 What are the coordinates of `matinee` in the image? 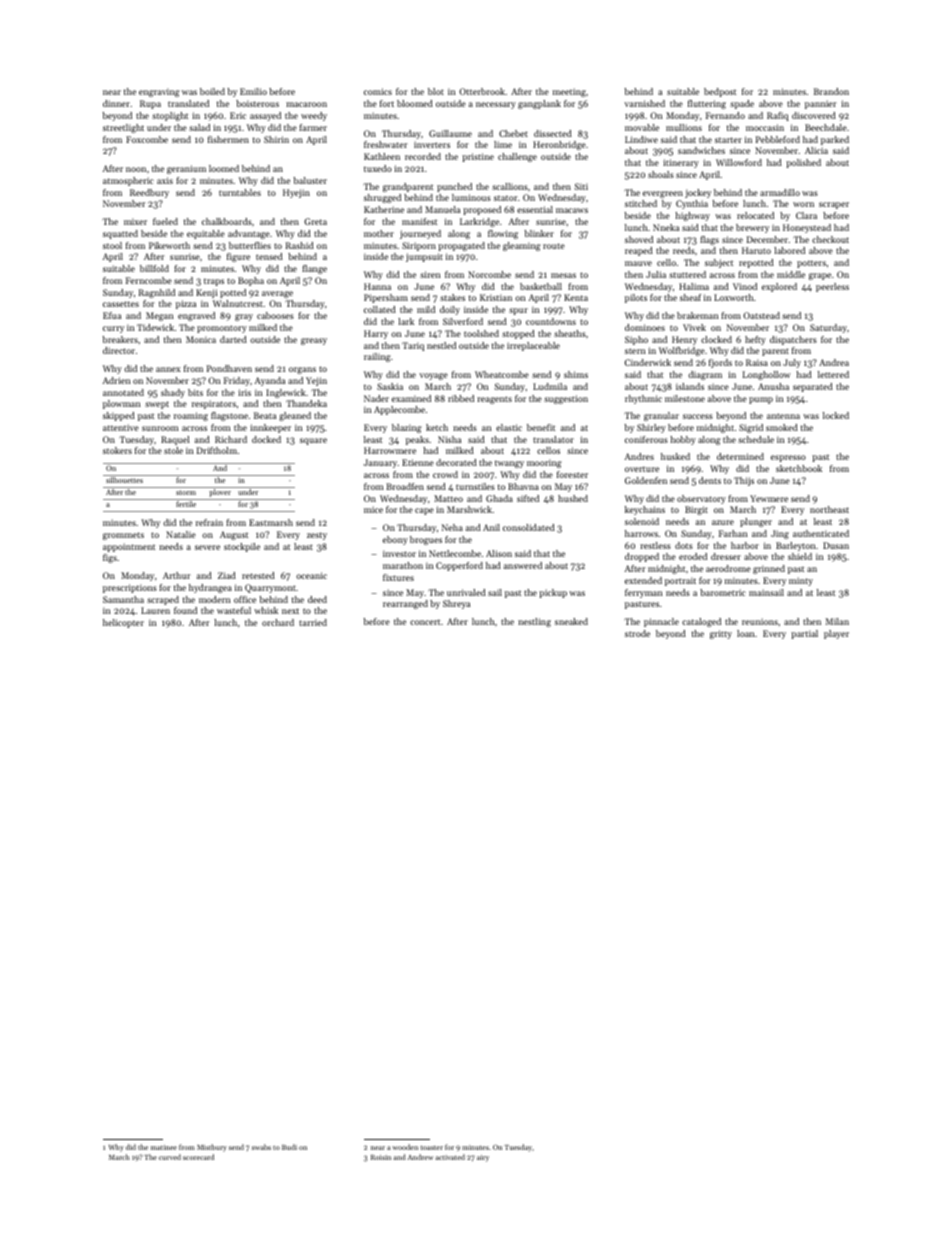 It's located at (164, 1147).
